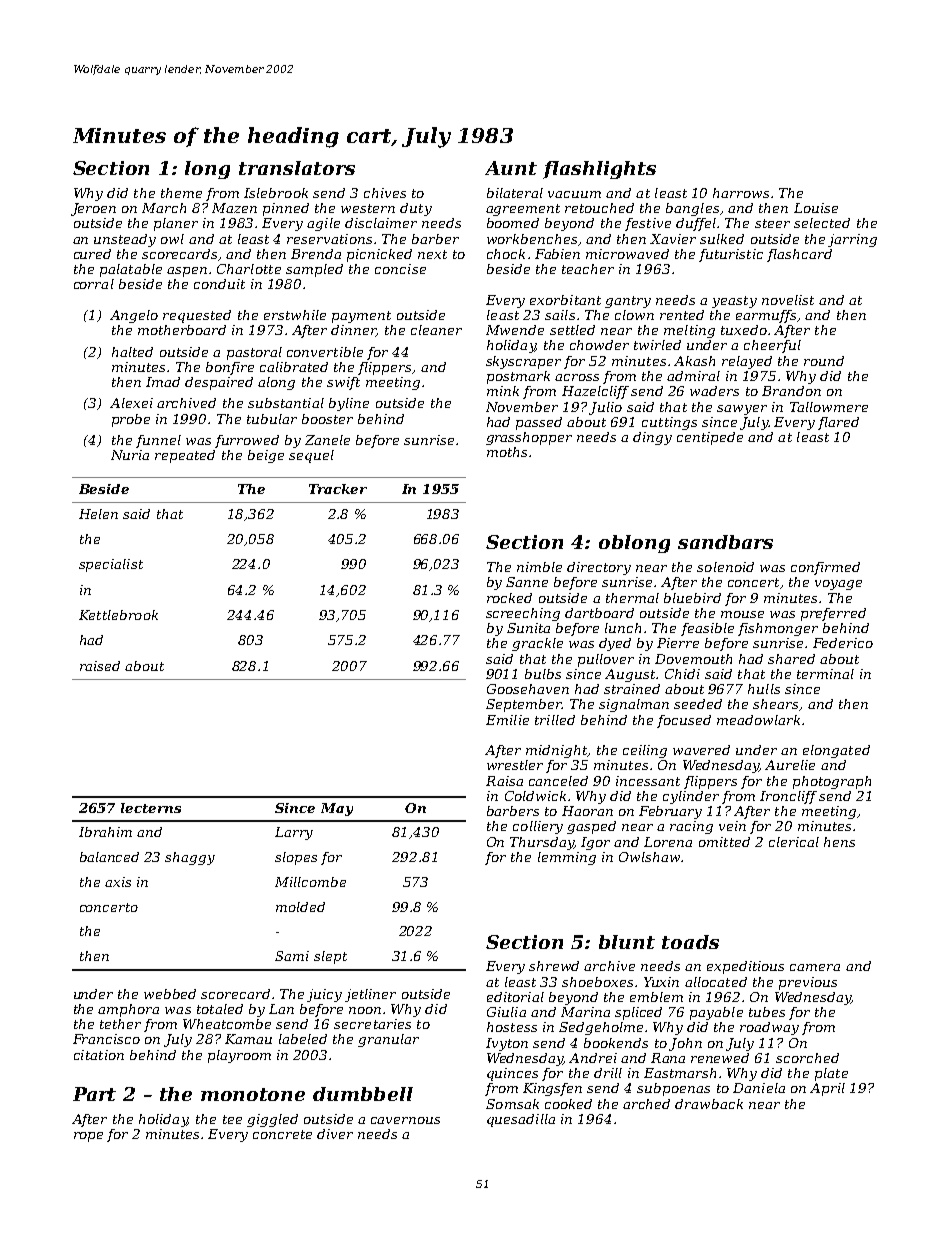 Image resolution: width=952 pixels, height=1233 pixels. Describe the element at coordinates (791, 659) in the screenshot. I see `shared` at that location.
